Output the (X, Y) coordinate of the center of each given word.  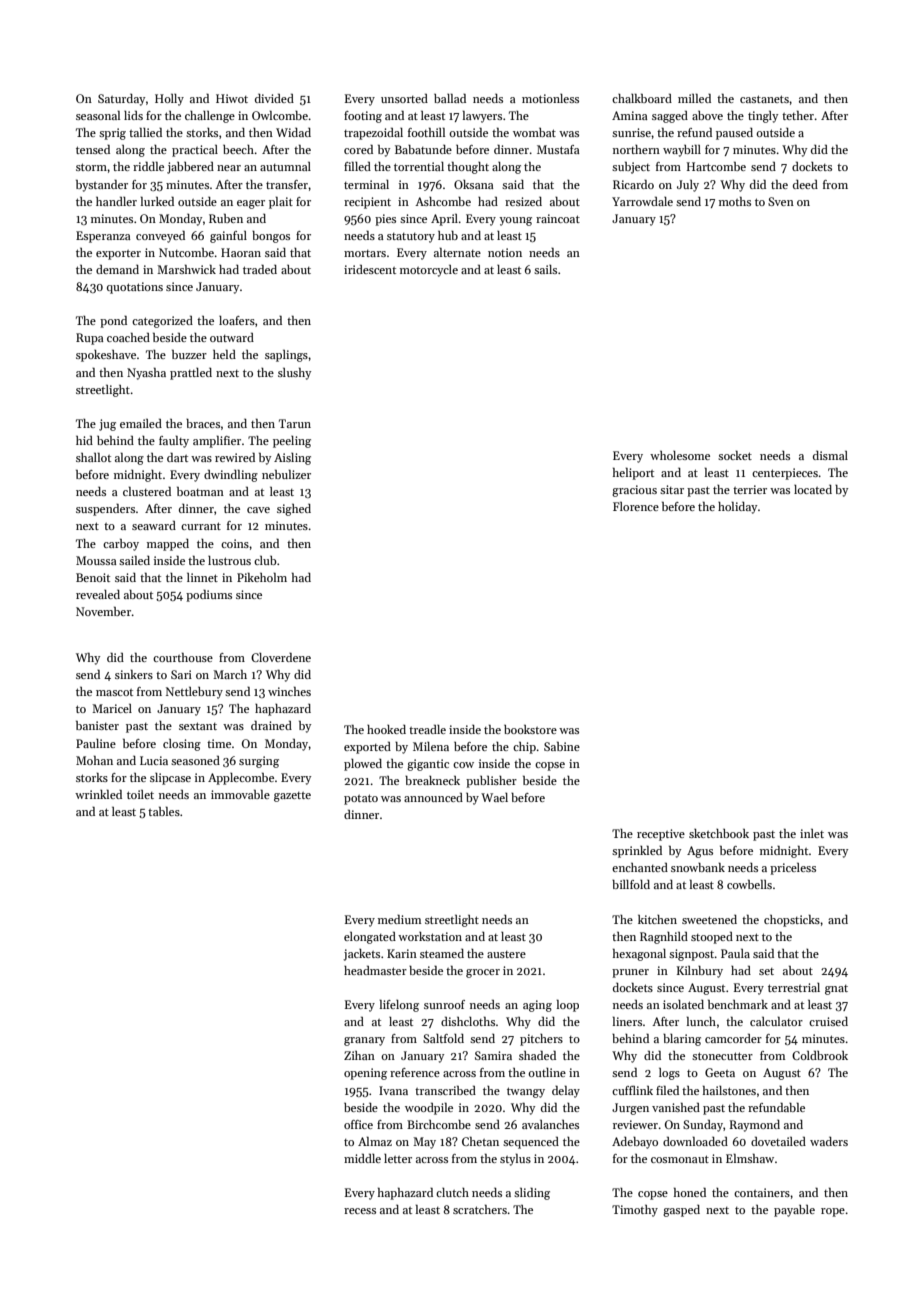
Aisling (292, 459)
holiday (737, 508)
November (103, 611)
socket (735, 455)
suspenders (105, 510)
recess (360, 1211)
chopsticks (792, 921)
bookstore (530, 729)
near (229, 168)
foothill (426, 132)
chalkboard (642, 98)
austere (506, 954)
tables (164, 811)
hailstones (729, 1090)
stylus (515, 1160)
